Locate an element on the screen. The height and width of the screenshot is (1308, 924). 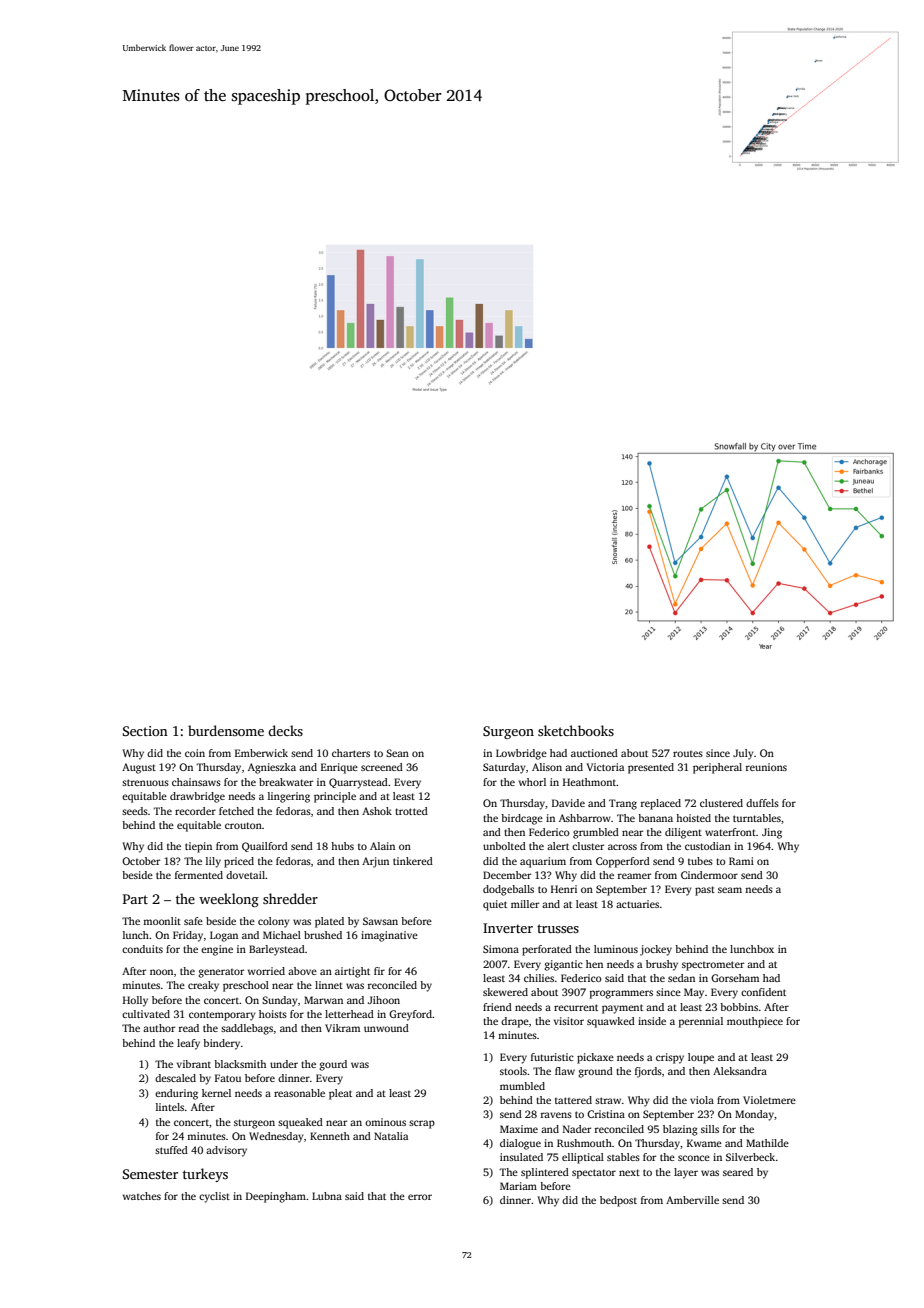
decks is located at coordinates (285, 730).
